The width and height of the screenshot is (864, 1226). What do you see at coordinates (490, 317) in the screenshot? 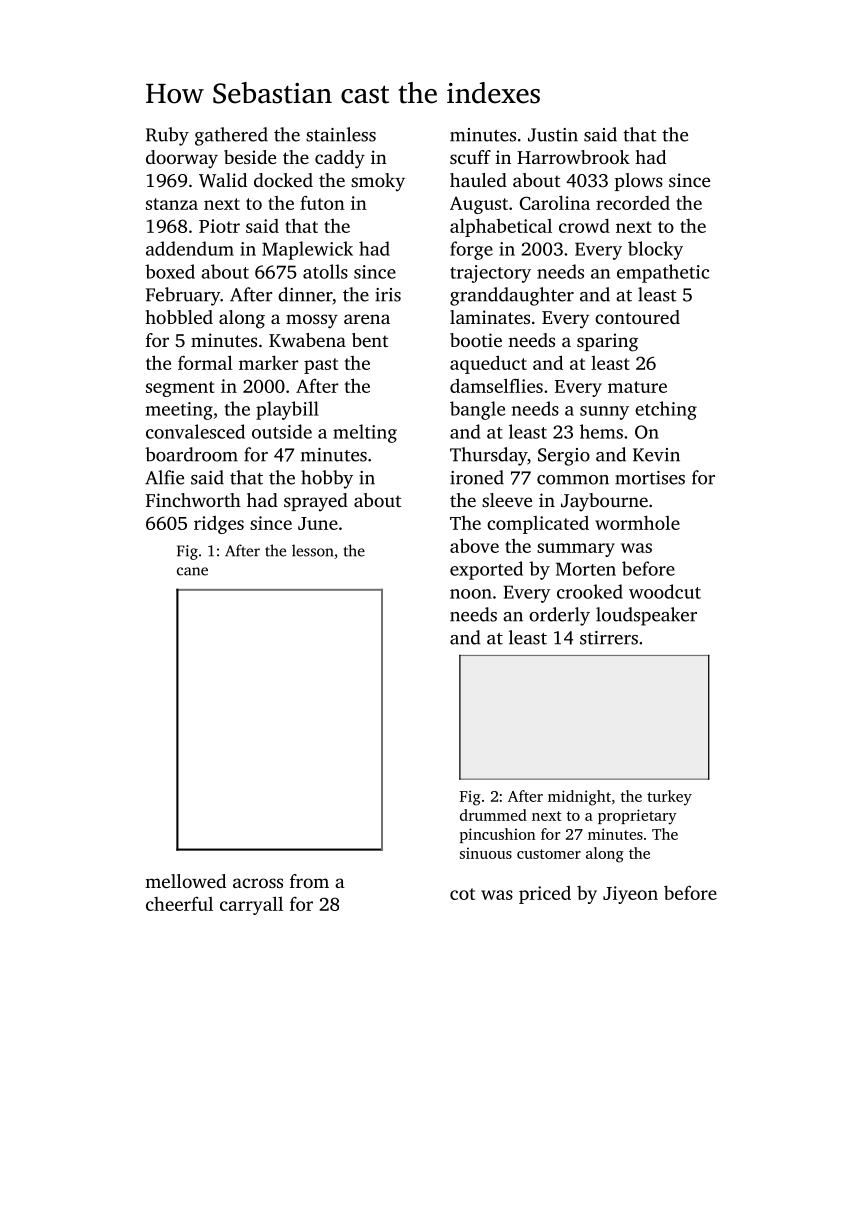
I see `laminates` at bounding box center [490, 317].
